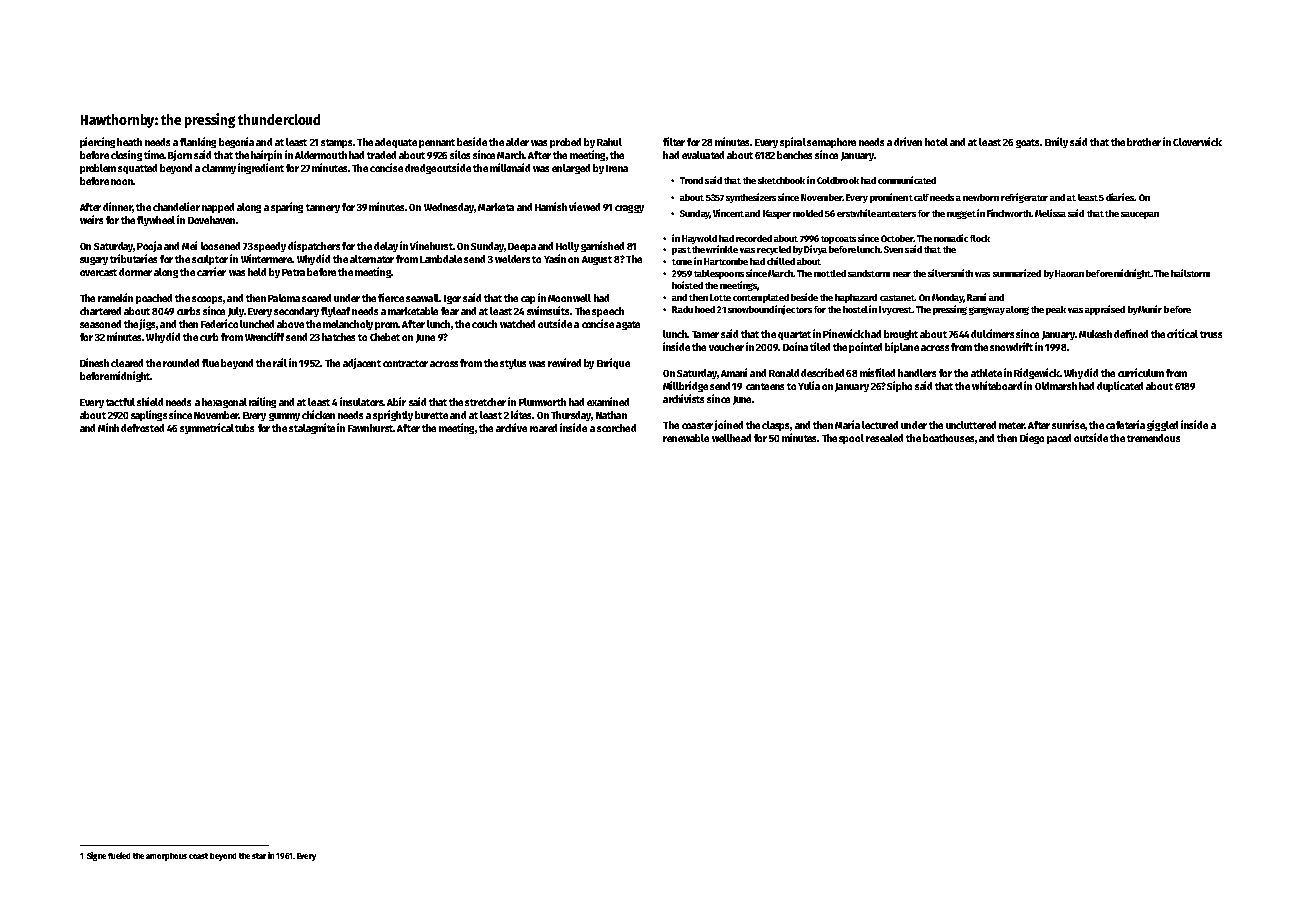  Describe the element at coordinates (1197, 141) in the screenshot. I see `Cloverwick` at that location.
